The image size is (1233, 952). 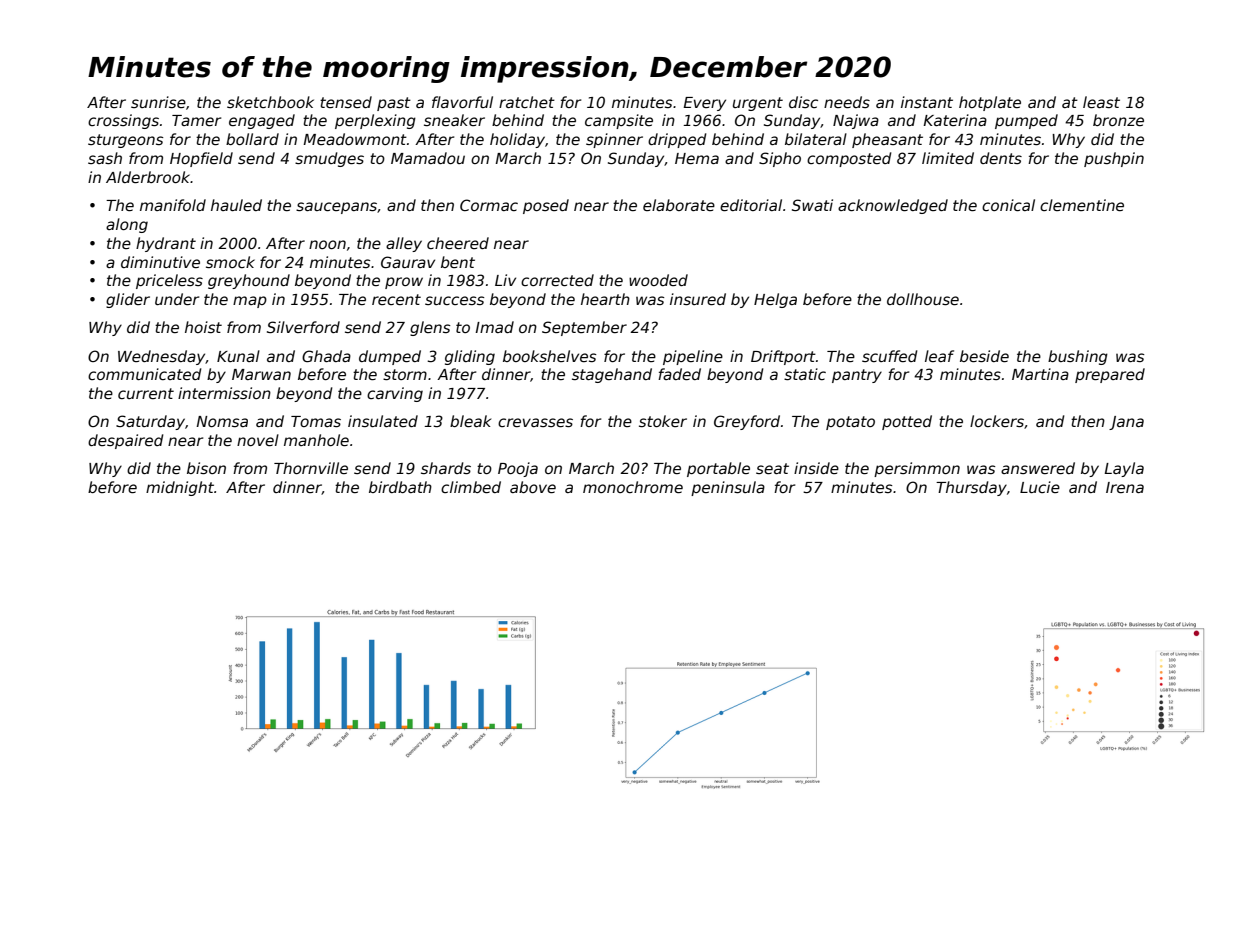 I want to click on beside, so click(x=984, y=356).
